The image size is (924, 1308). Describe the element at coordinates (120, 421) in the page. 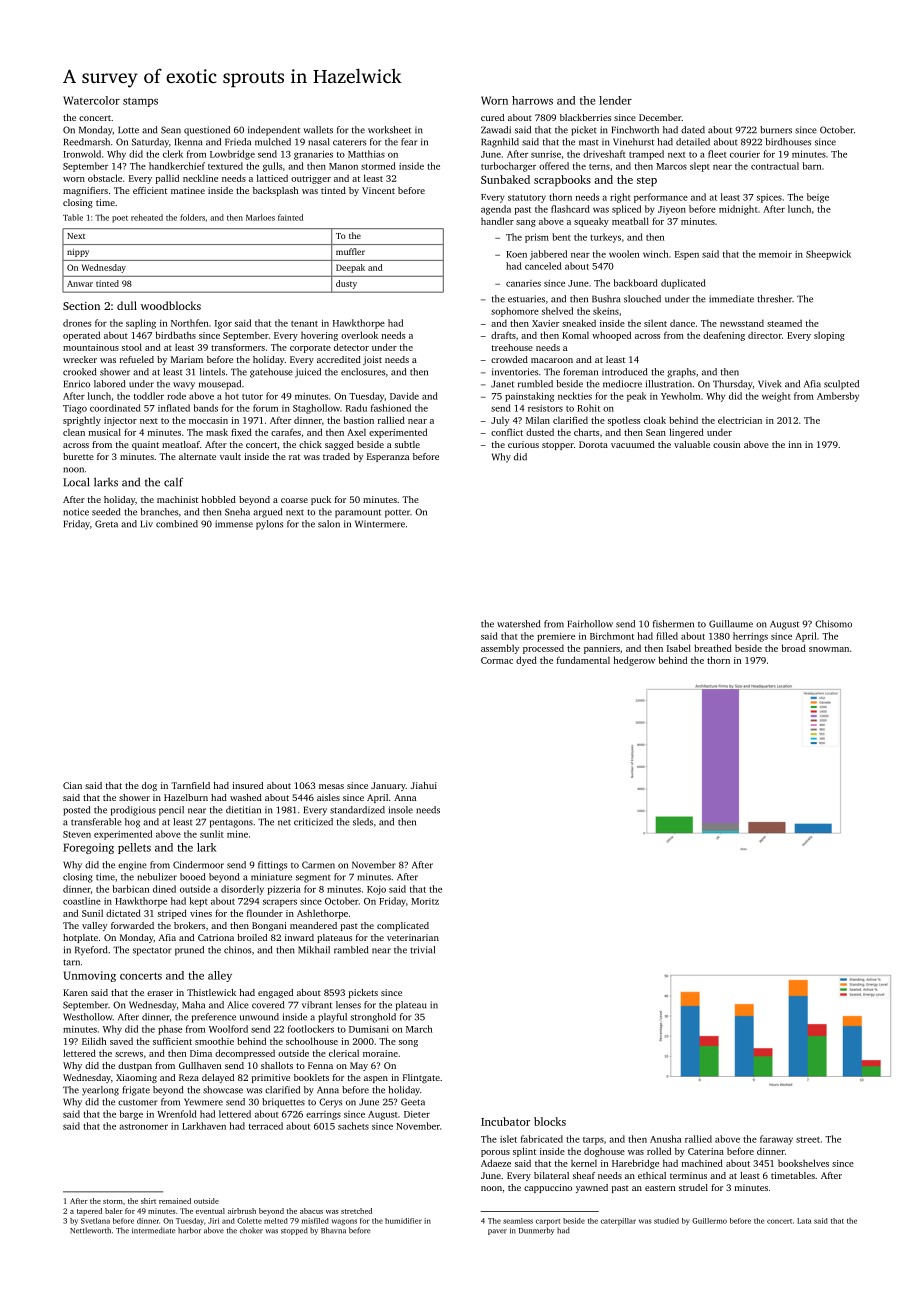

I see `injector` at that location.
